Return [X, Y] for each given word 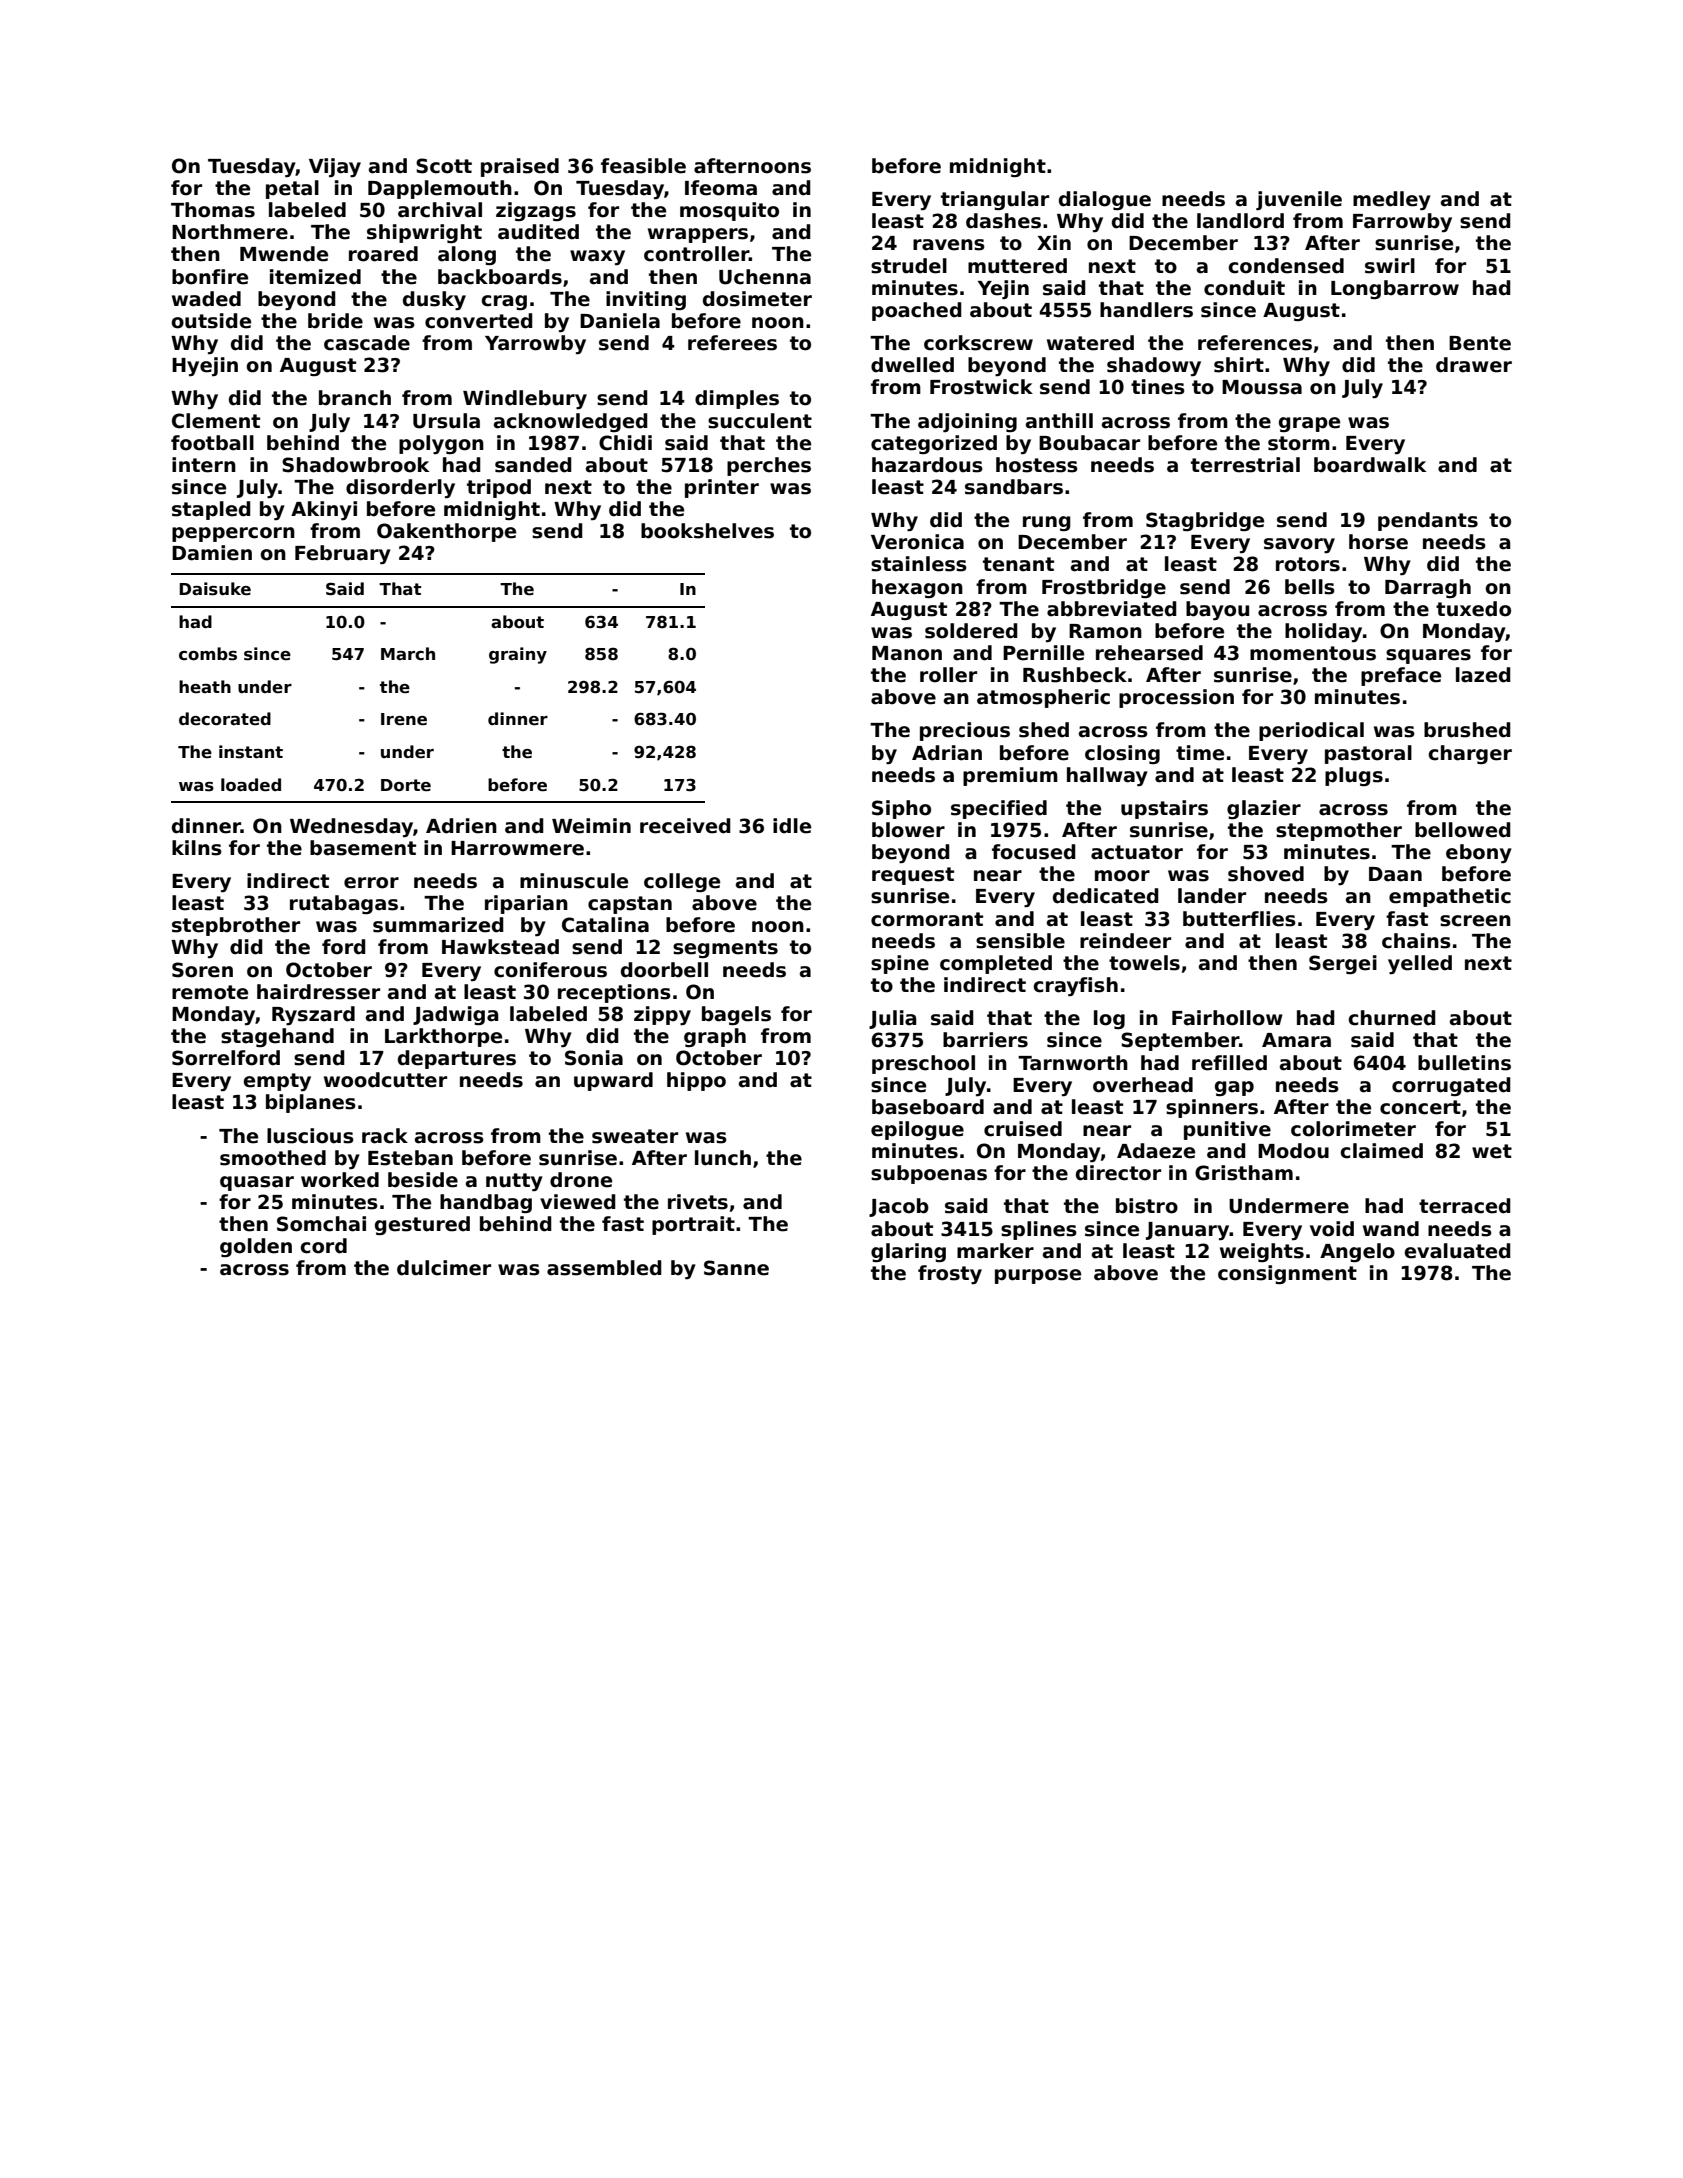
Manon [907, 653]
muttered [1017, 266]
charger [1470, 754]
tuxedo [1473, 609]
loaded [251, 785]
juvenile [1299, 200]
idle [792, 826]
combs [208, 654]
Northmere [230, 232]
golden [256, 1247]
